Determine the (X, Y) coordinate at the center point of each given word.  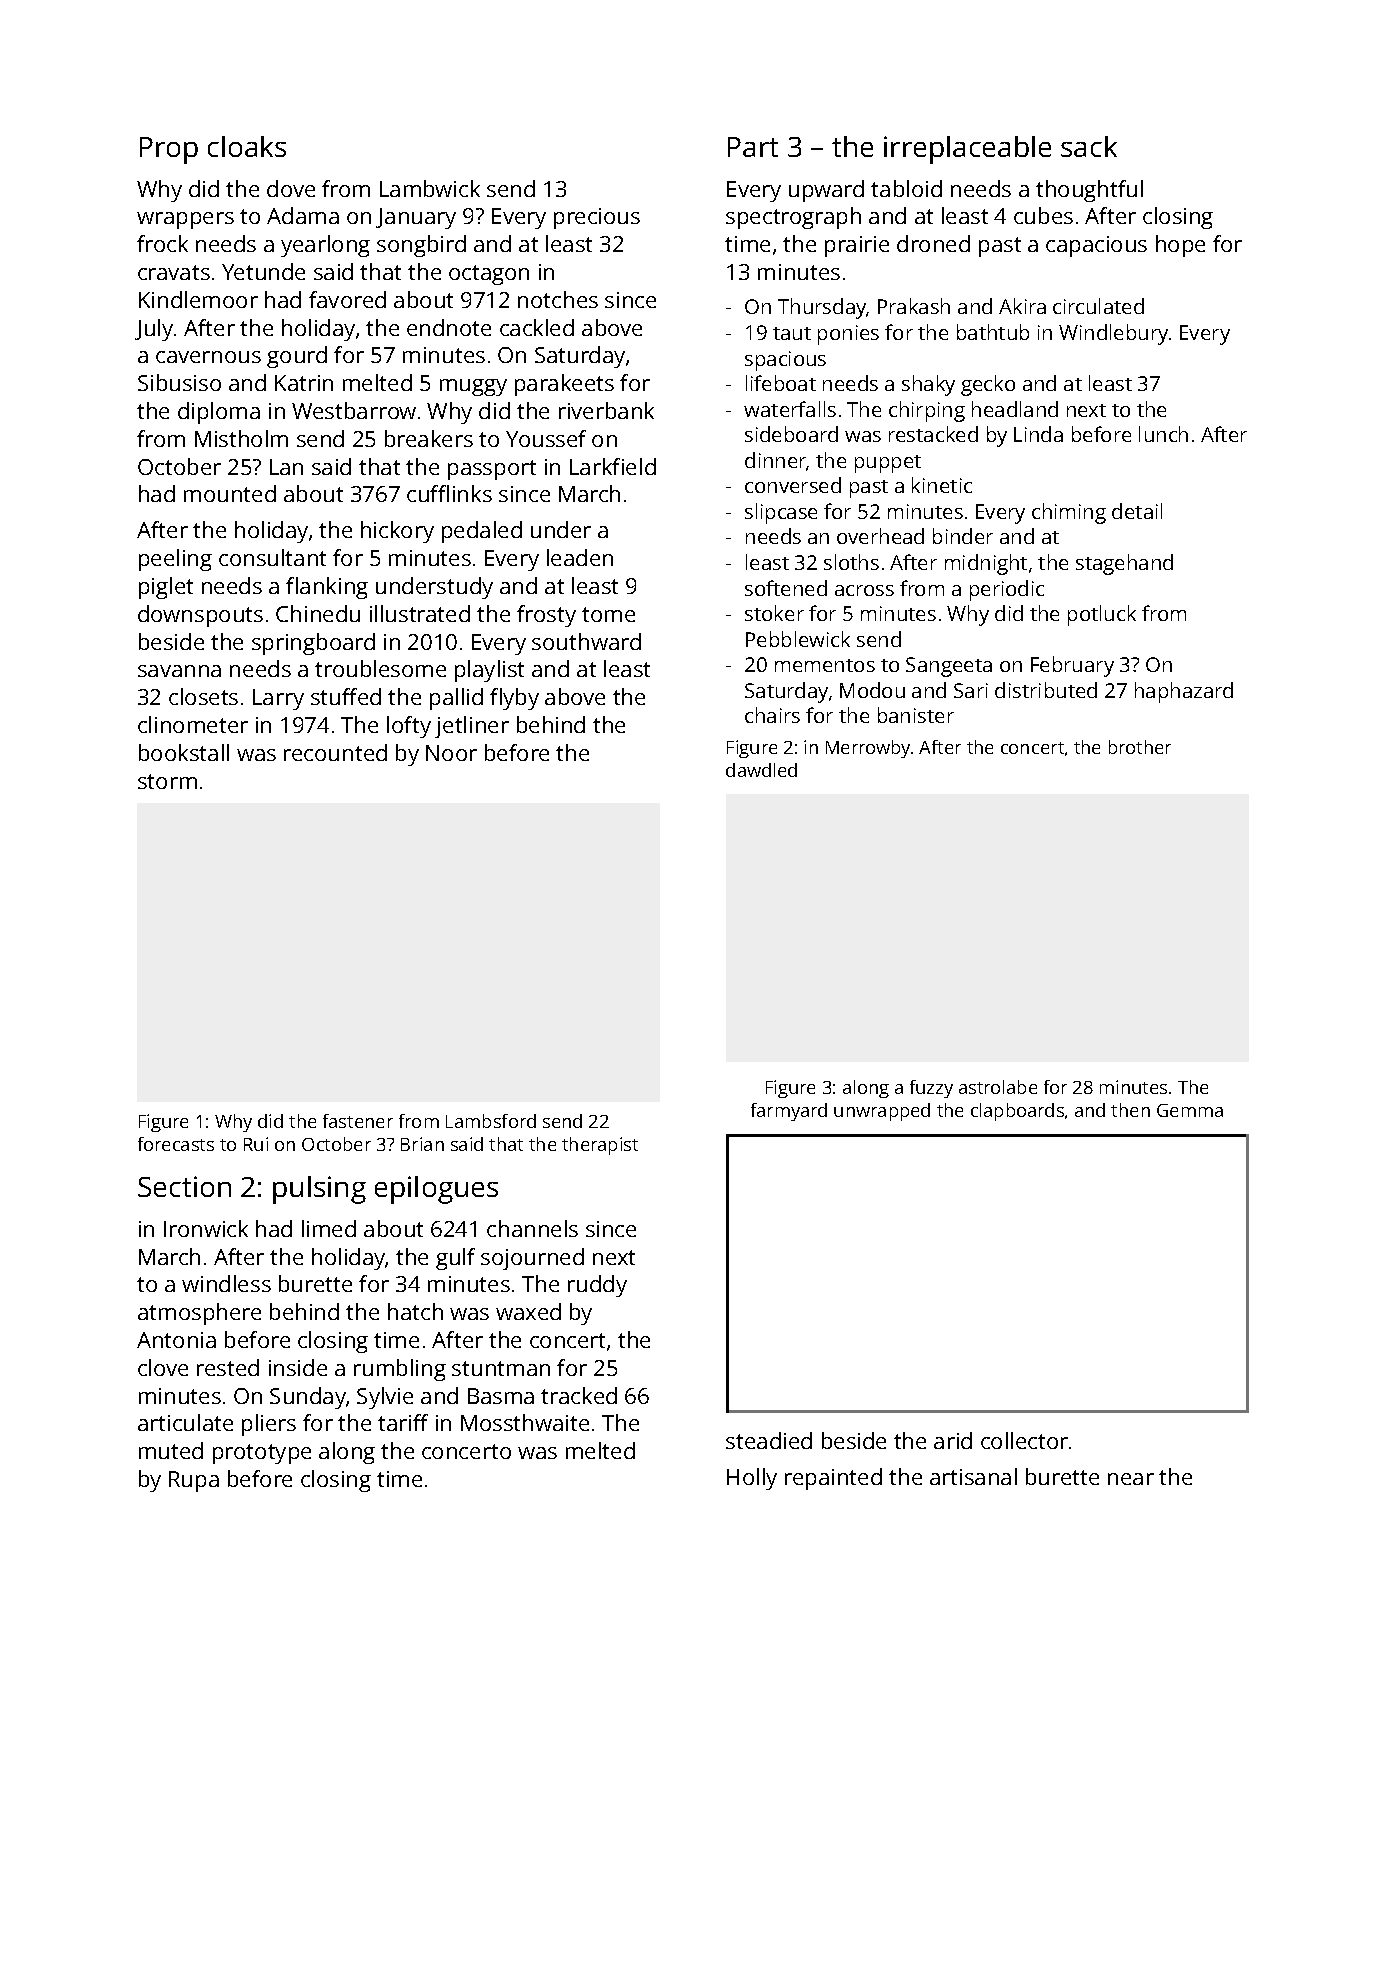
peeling (175, 560)
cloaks (247, 146)
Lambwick (430, 188)
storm (167, 781)
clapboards (1017, 1112)
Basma (501, 1396)
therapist (600, 1146)
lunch (1163, 434)
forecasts (176, 1144)
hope (1180, 246)
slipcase (781, 513)
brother (1140, 747)
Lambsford (491, 1121)
